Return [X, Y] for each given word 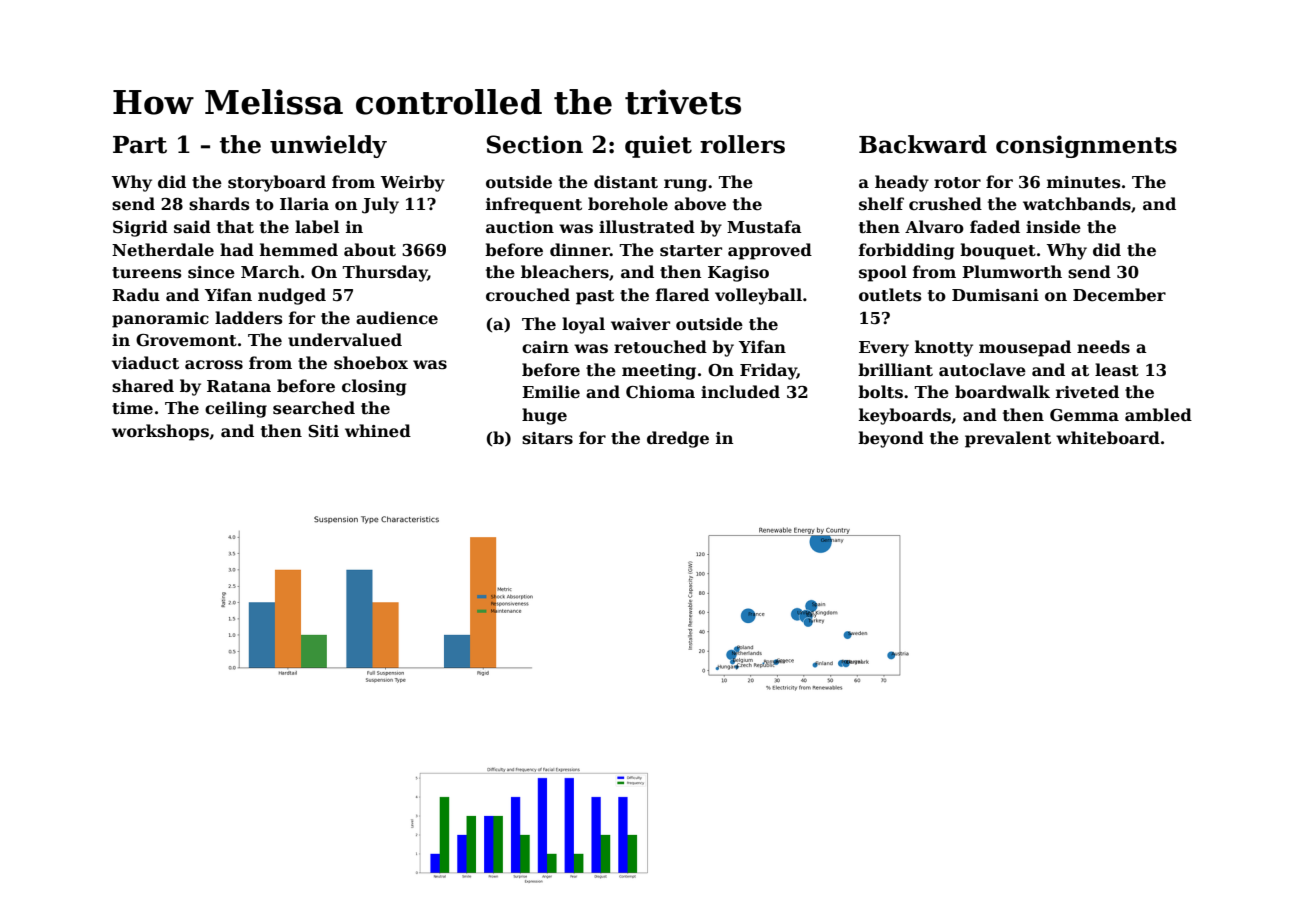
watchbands [1077, 204]
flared [682, 294]
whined [378, 430]
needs [1103, 347]
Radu [136, 295]
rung [685, 185]
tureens [147, 273]
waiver [640, 324]
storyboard [277, 183]
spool [883, 273]
